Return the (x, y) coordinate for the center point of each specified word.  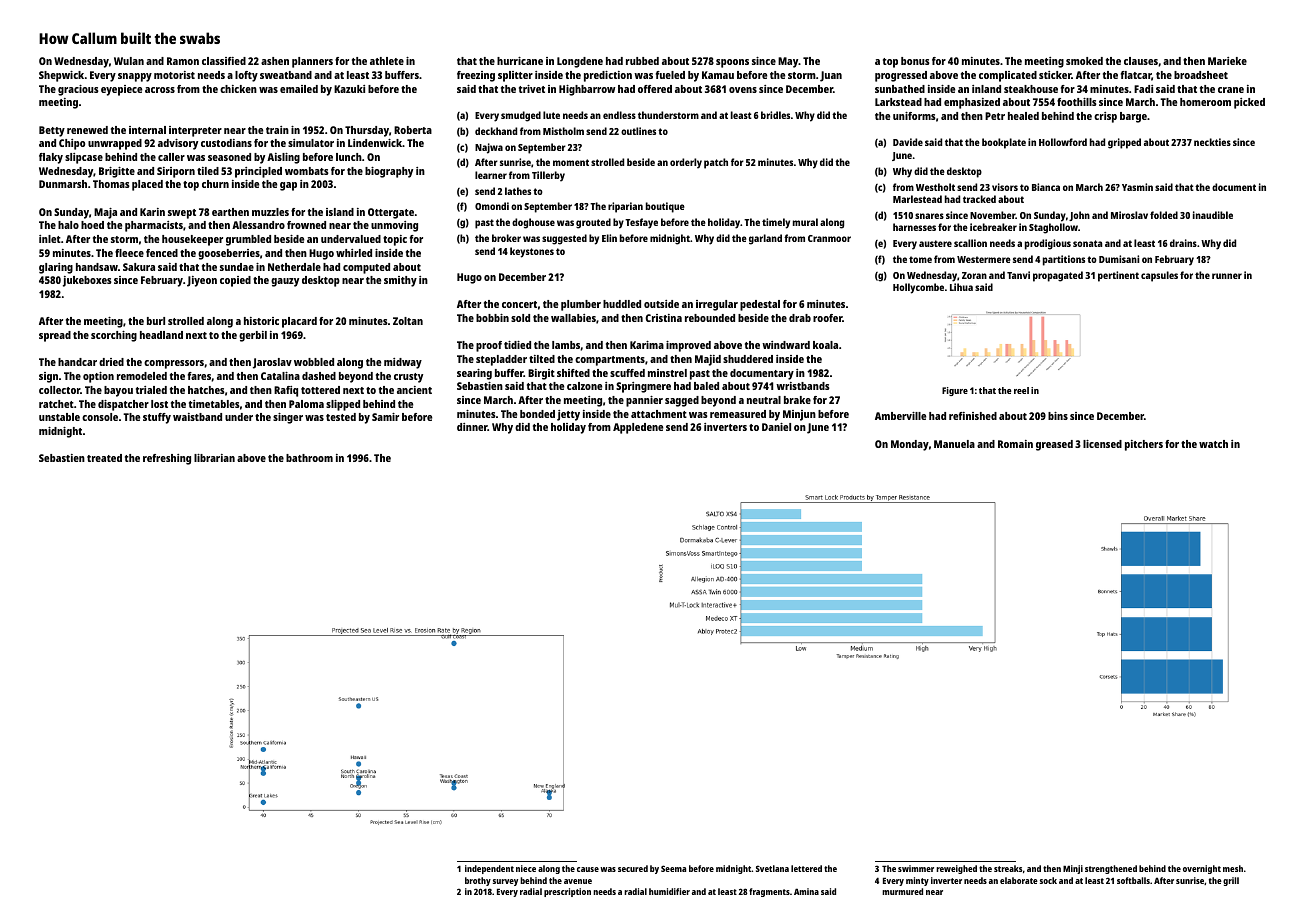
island (340, 212)
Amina (806, 891)
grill (1231, 881)
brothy (478, 881)
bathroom (309, 458)
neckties (1212, 142)
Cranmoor (829, 238)
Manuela (954, 444)
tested (341, 417)
